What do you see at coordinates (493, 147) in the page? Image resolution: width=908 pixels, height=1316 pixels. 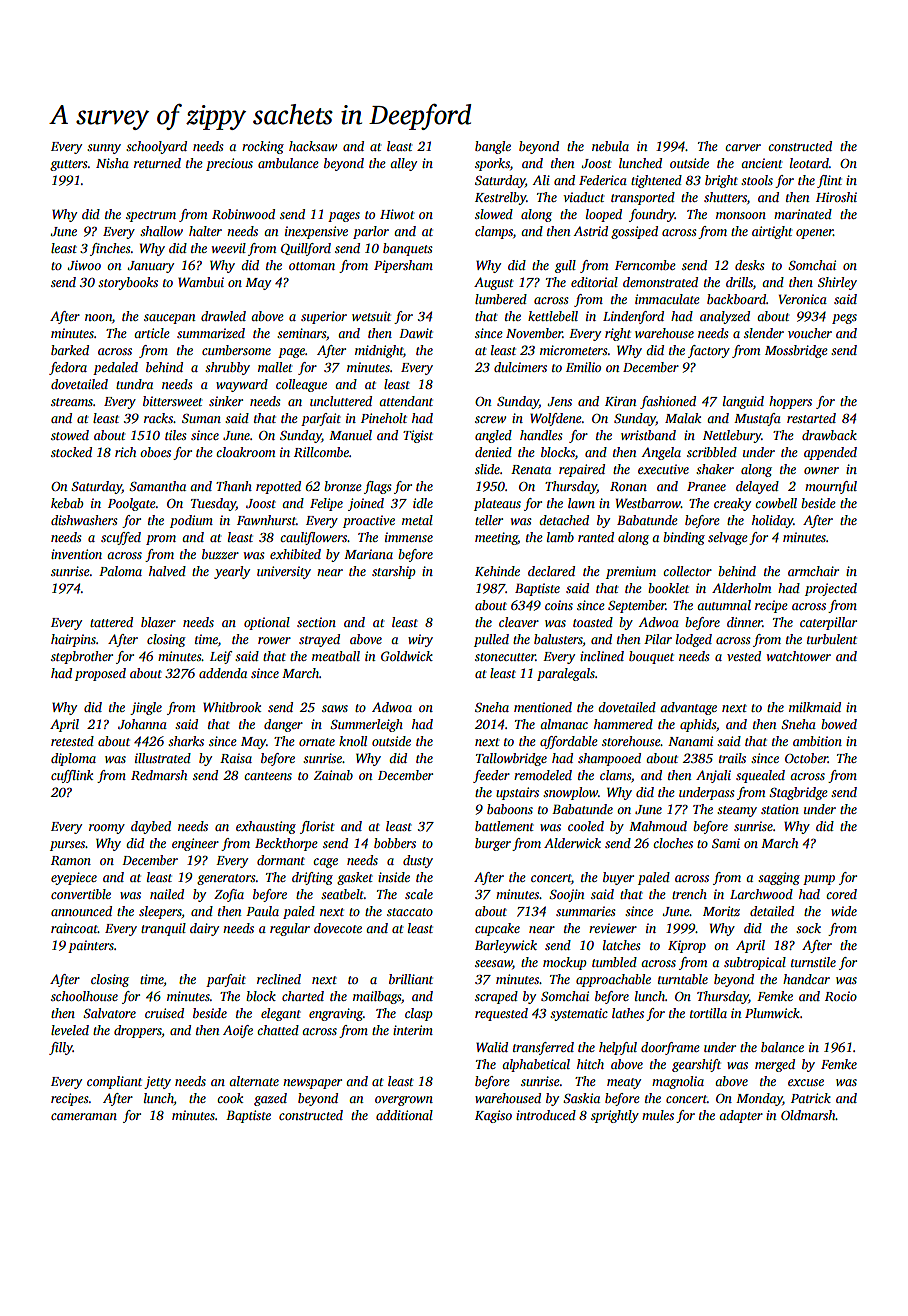 I see `bangle` at bounding box center [493, 147].
